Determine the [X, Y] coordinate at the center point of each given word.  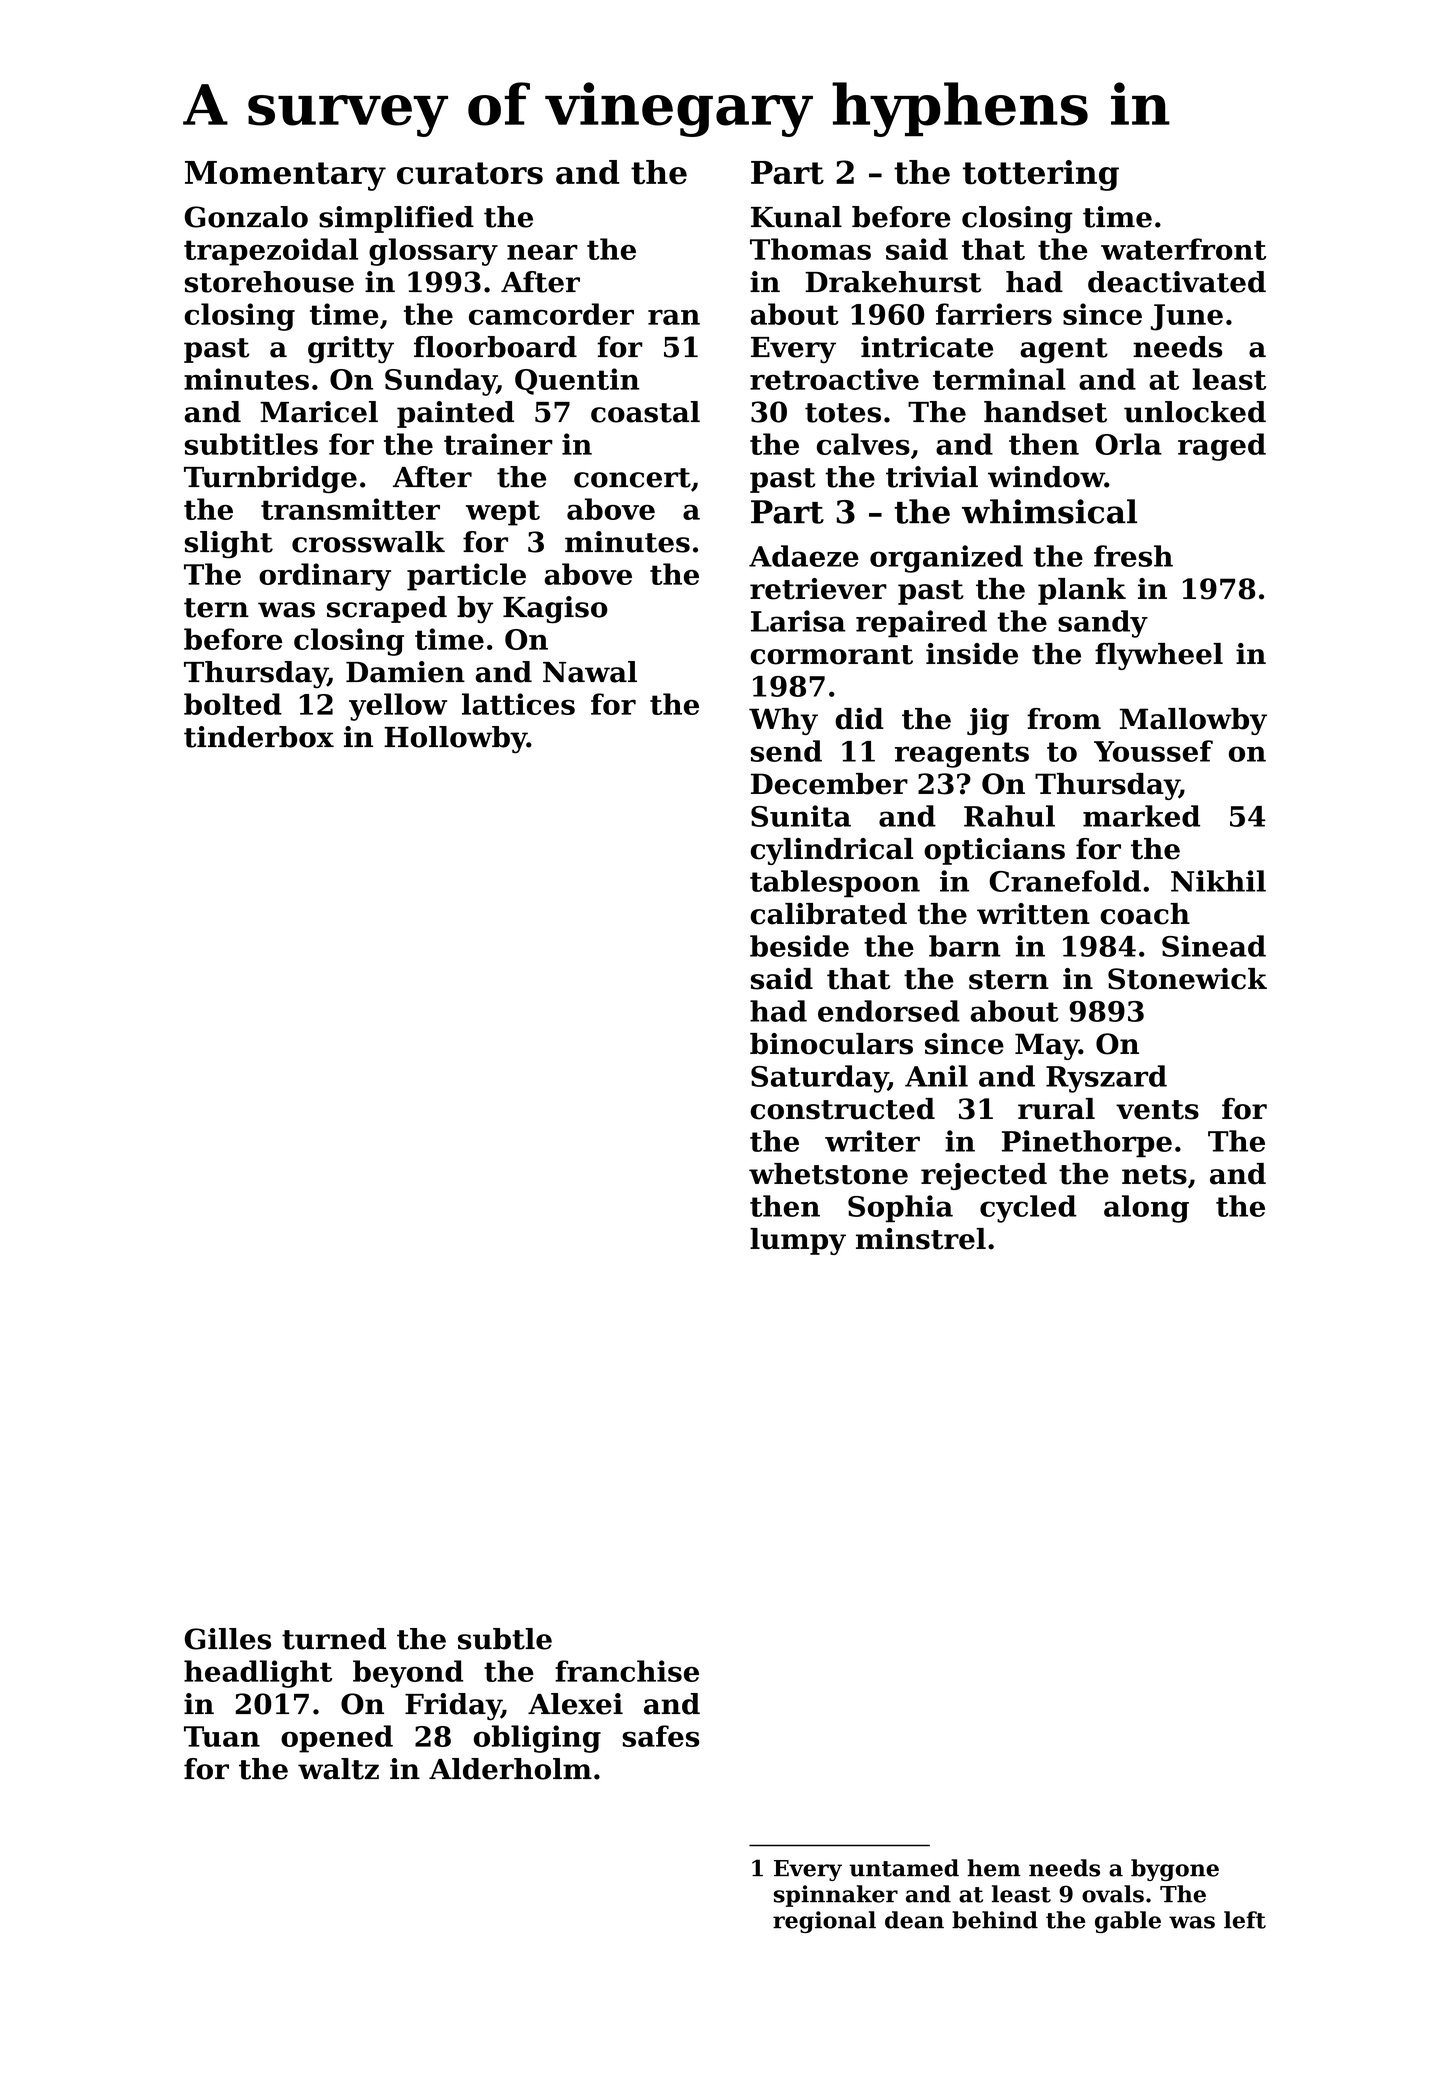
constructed [843, 1109]
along [1146, 1209]
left [1245, 1920]
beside [799, 946]
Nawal [590, 672]
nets [1154, 1175]
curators [470, 173]
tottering [1041, 175]
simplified [396, 219]
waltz [338, 1769]
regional [824, 1922]
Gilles [228, 1639]
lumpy [798, 1241]
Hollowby [455, 740]
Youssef [1153, 751]
